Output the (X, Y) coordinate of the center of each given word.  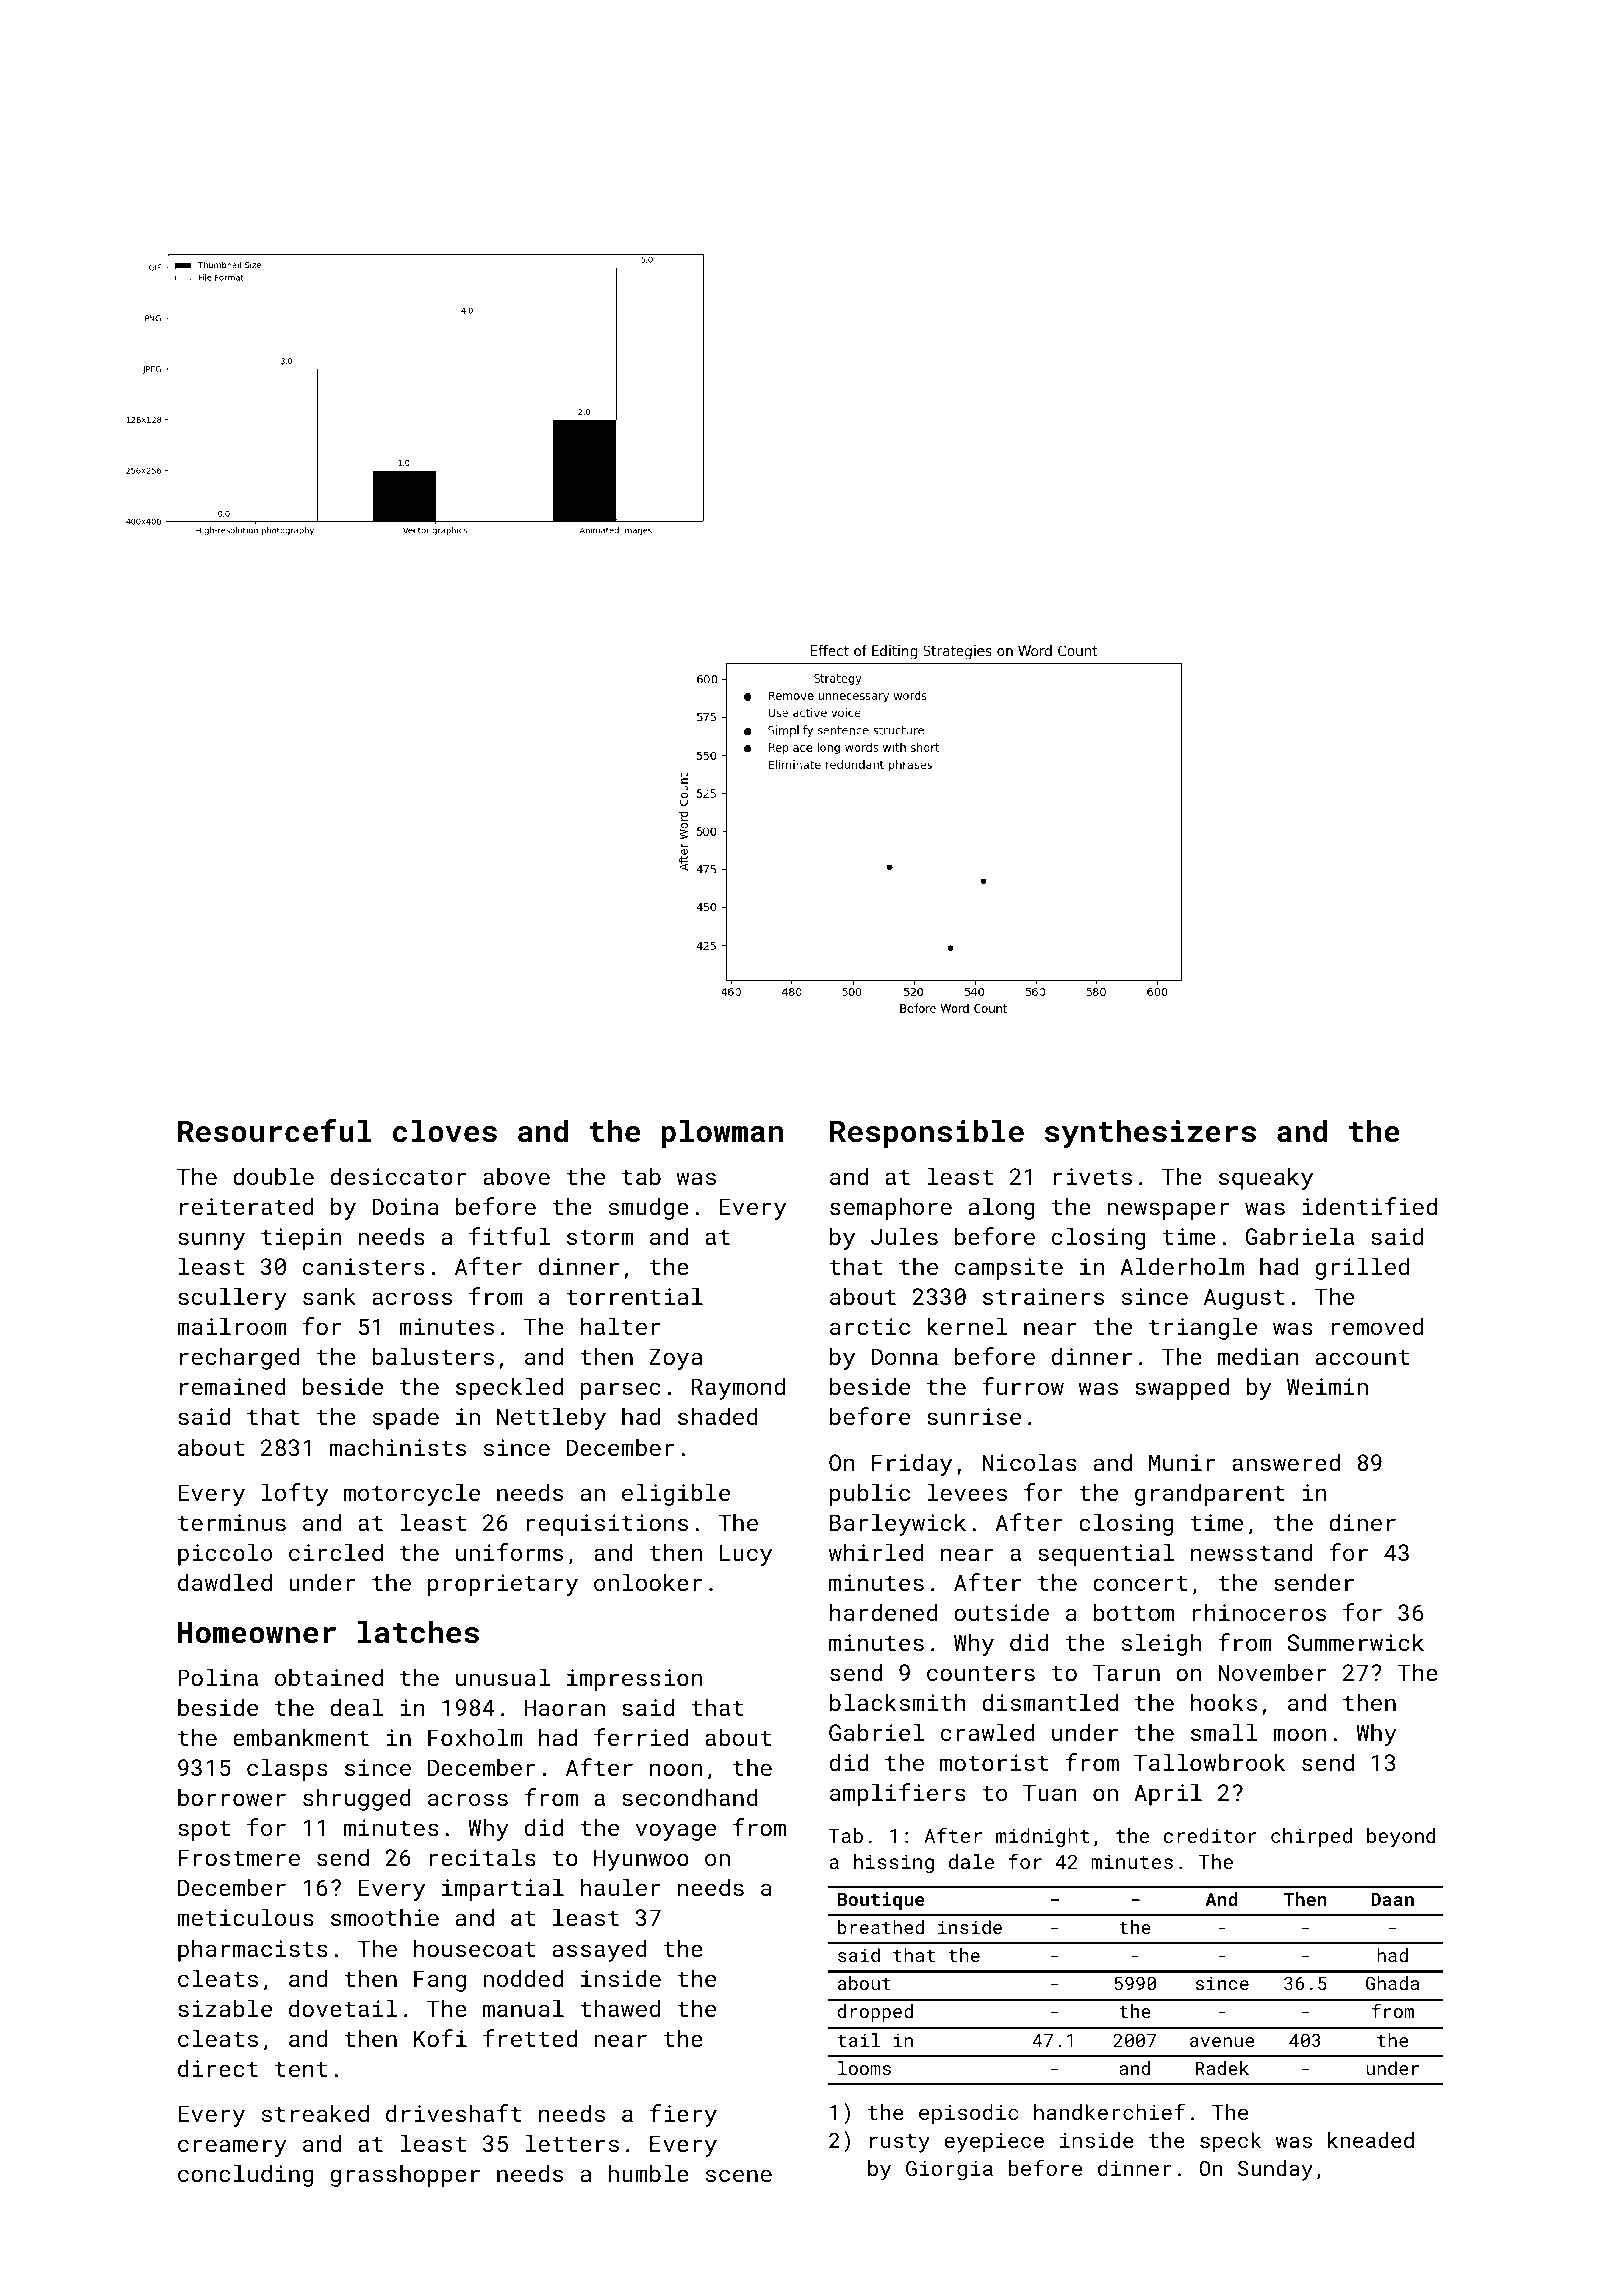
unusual (503, 1677)
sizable (225, 2008)
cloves (445, 1131)
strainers (1043, 1296)
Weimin (1327, 1386)
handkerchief (1109, 2111)
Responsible (927, 1133)
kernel (967, 1326)
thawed (620, 2008)
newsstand (1251, 1552)
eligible (676, 1494)
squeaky (1266, 1178)
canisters (364, 1266)
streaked (315, 2113)
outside (1001, 1612)
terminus (232, 1522)
